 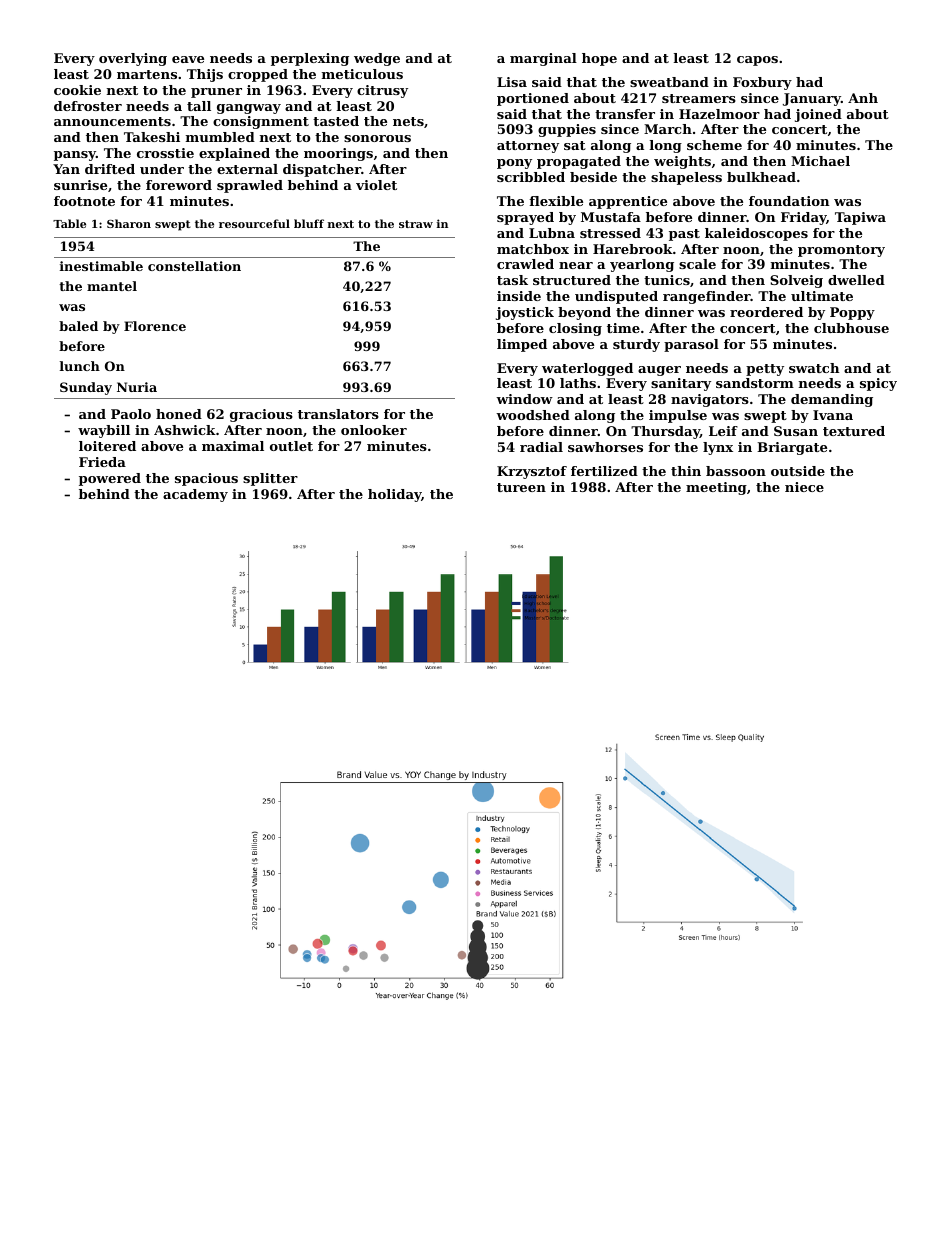 I want to click on eave, so click(x=188, y=59).
